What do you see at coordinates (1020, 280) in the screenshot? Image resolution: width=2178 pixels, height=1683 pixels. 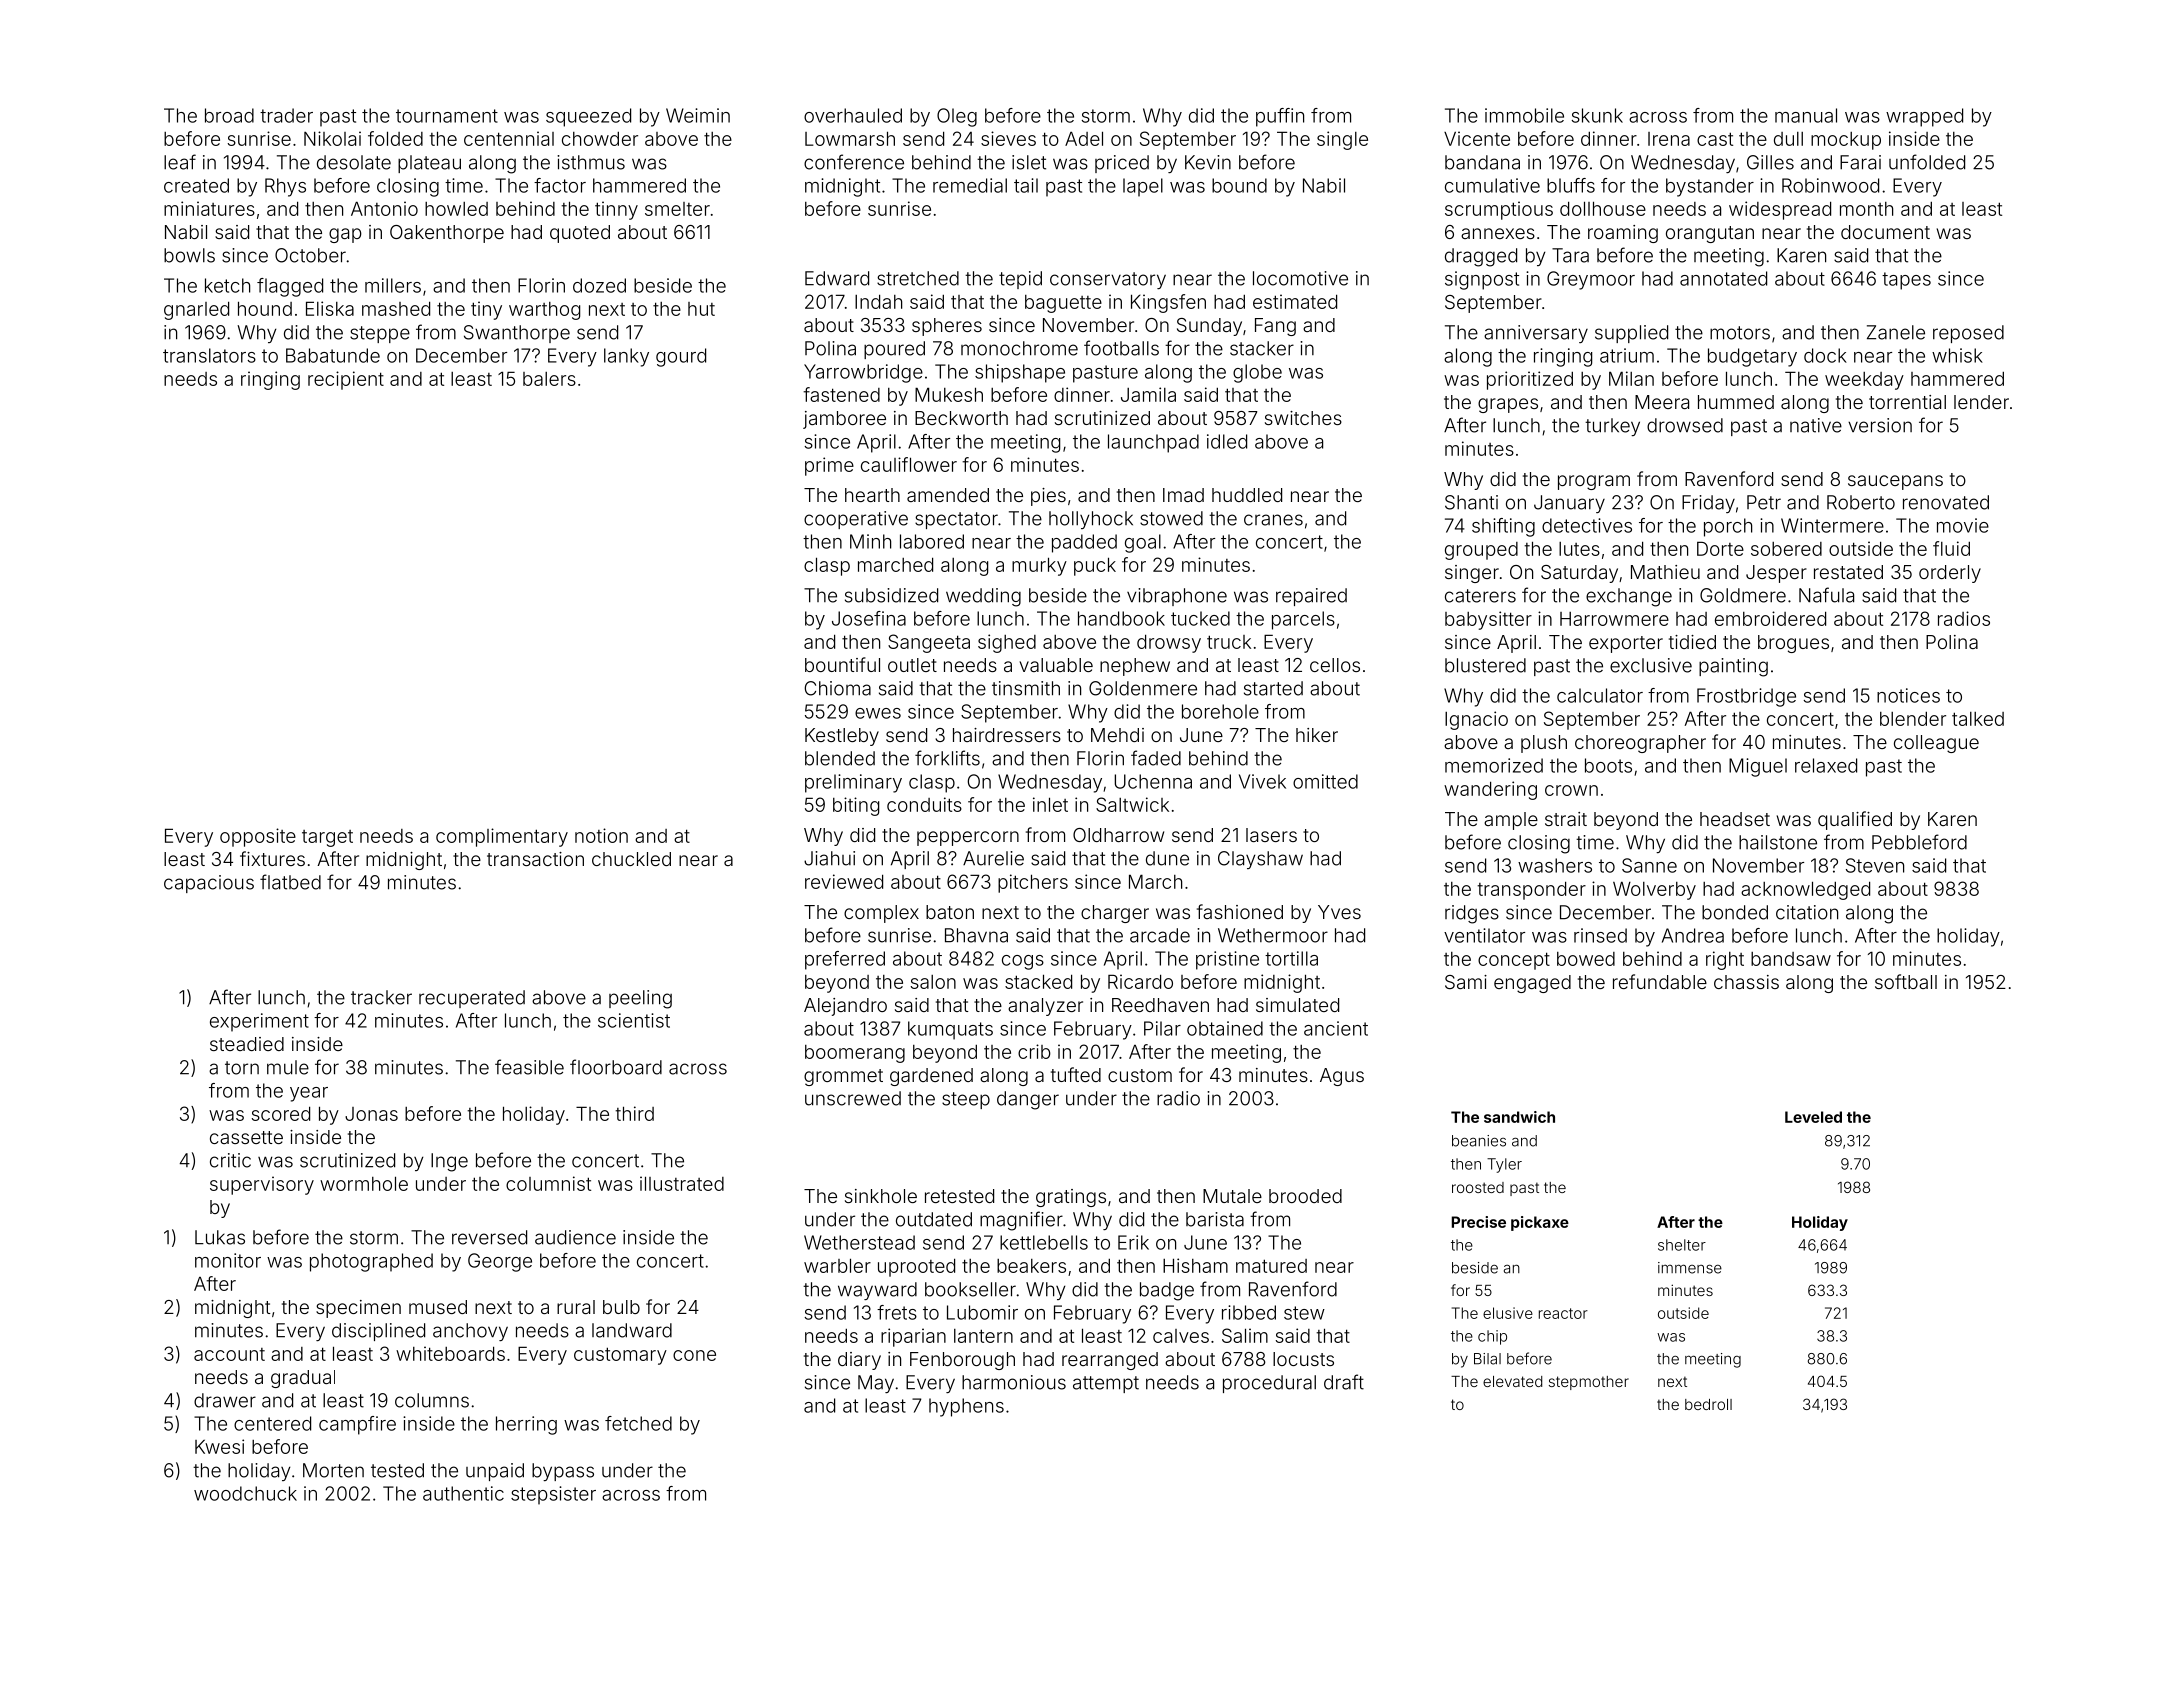 I see `tepid` at bounding box center [1020, 280].
